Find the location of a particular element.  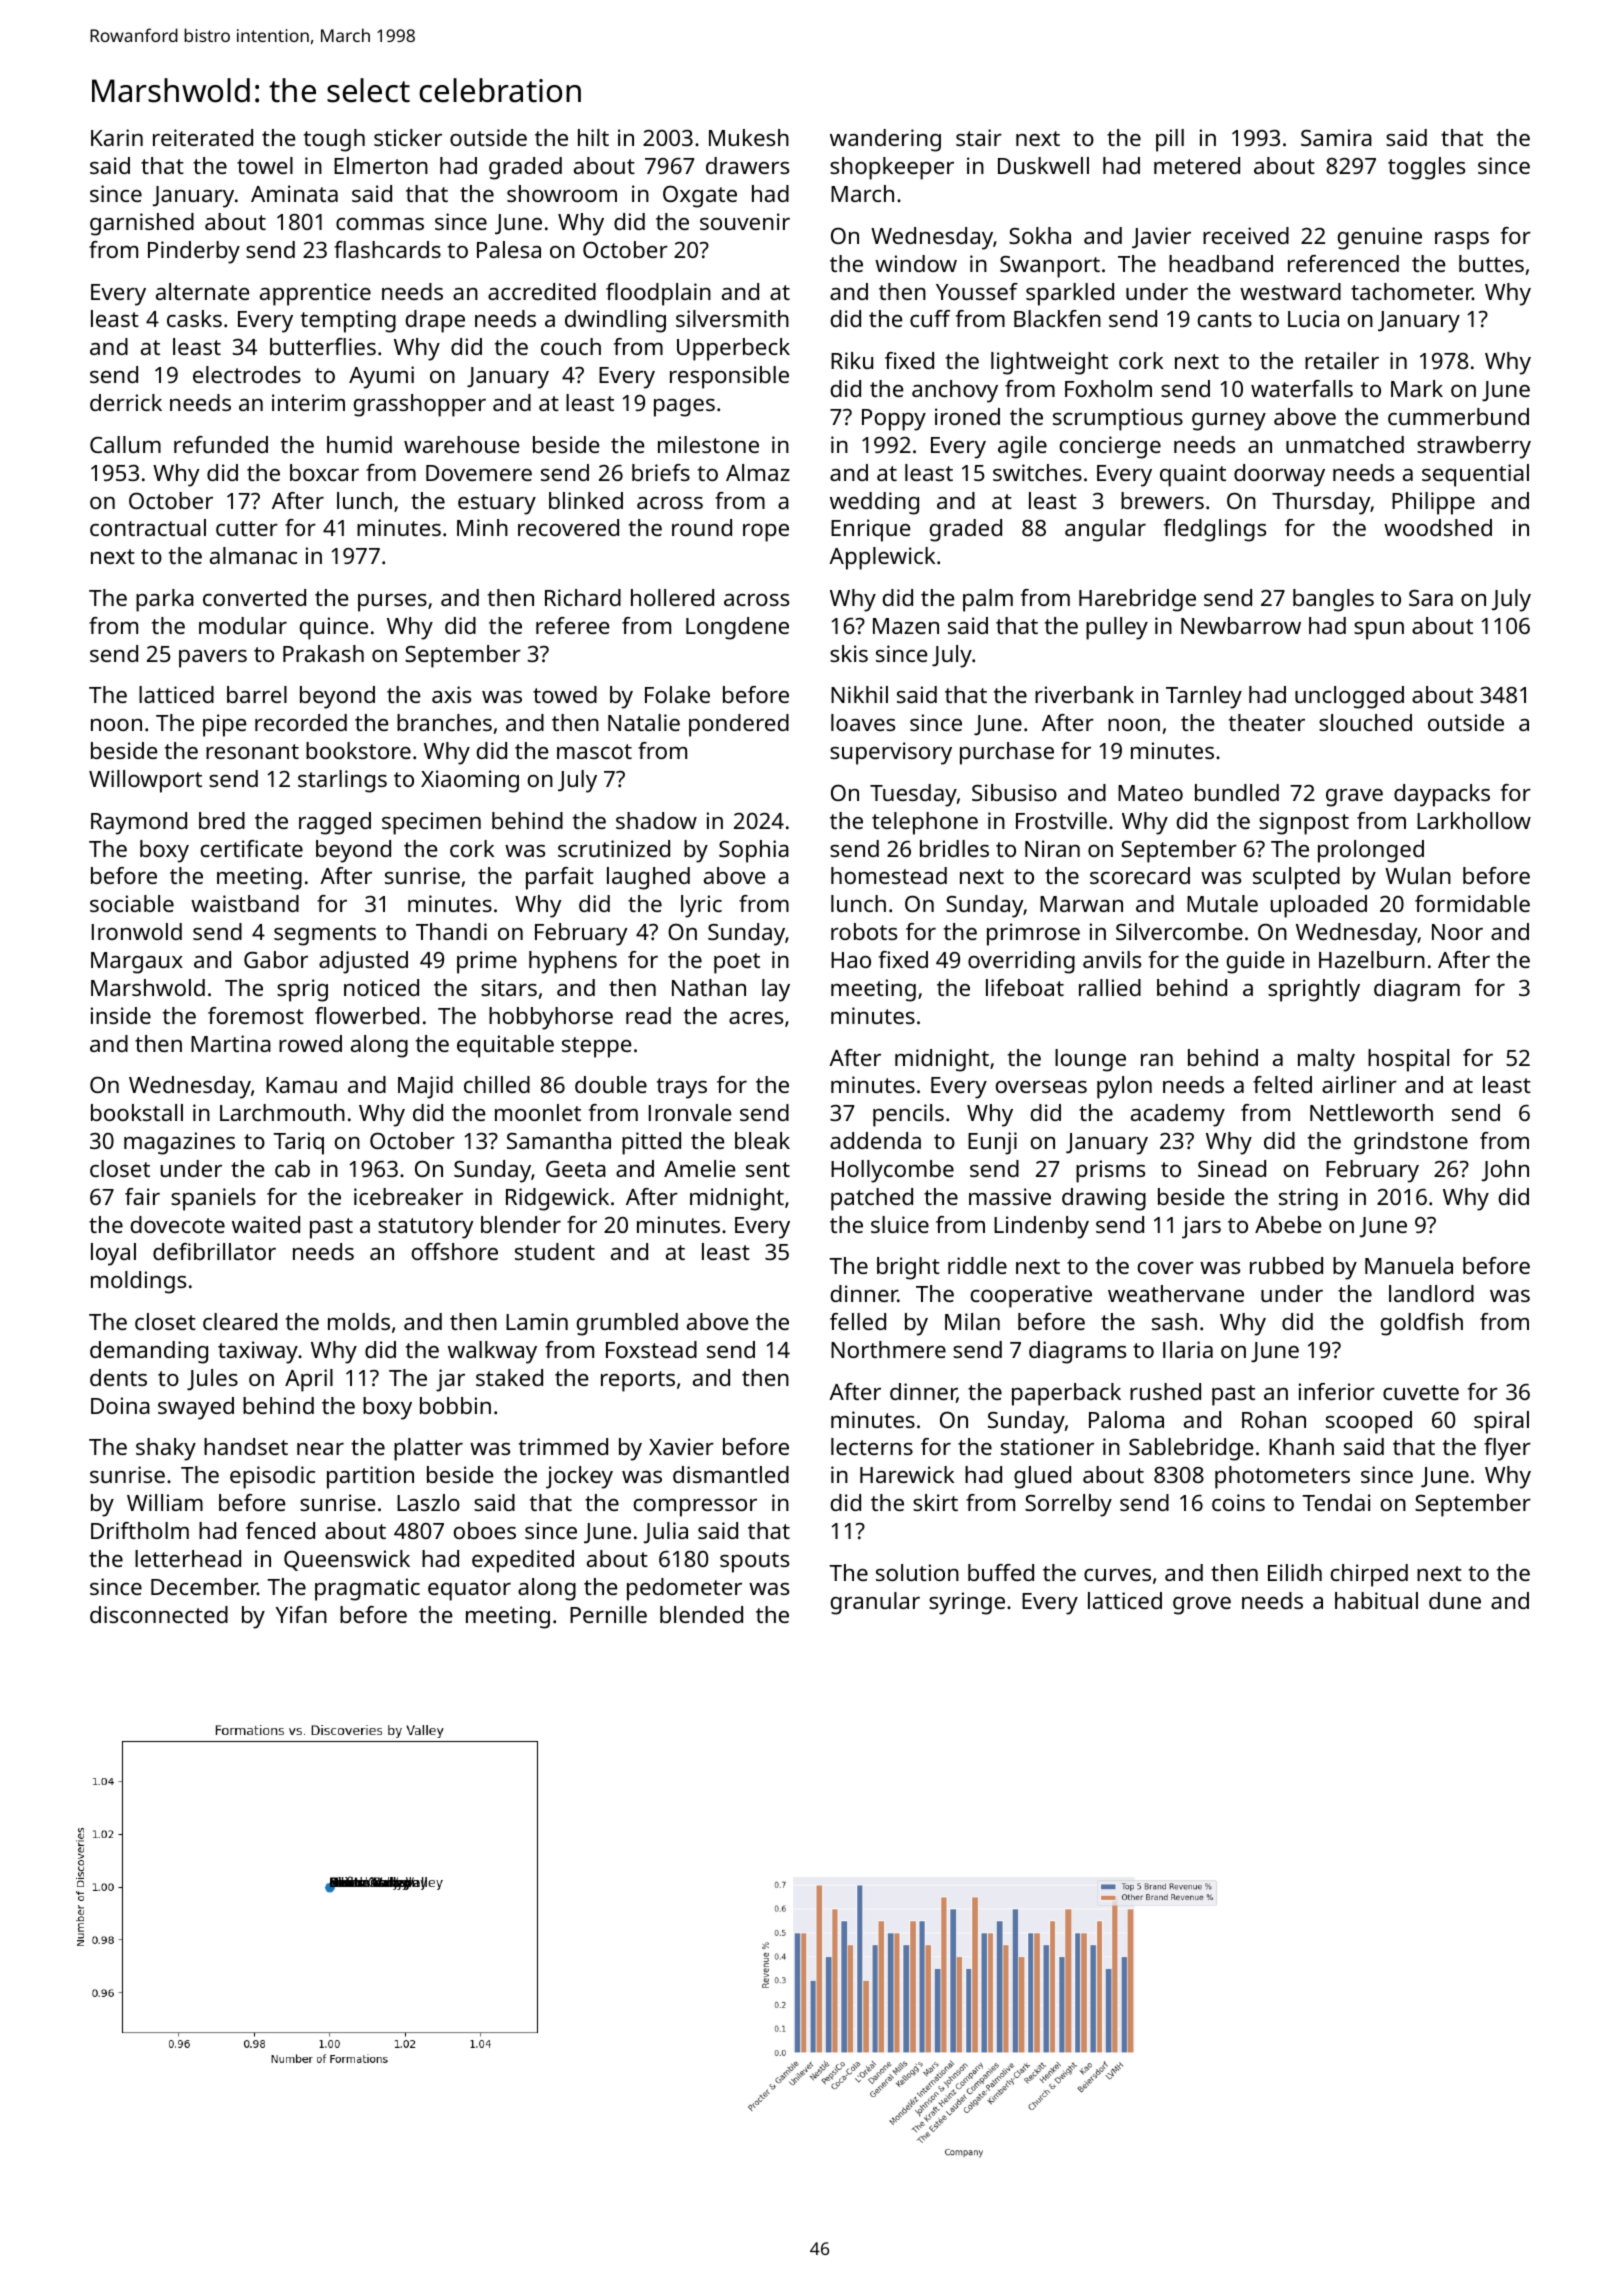

grove is located at coordinates (1202, 1606).
